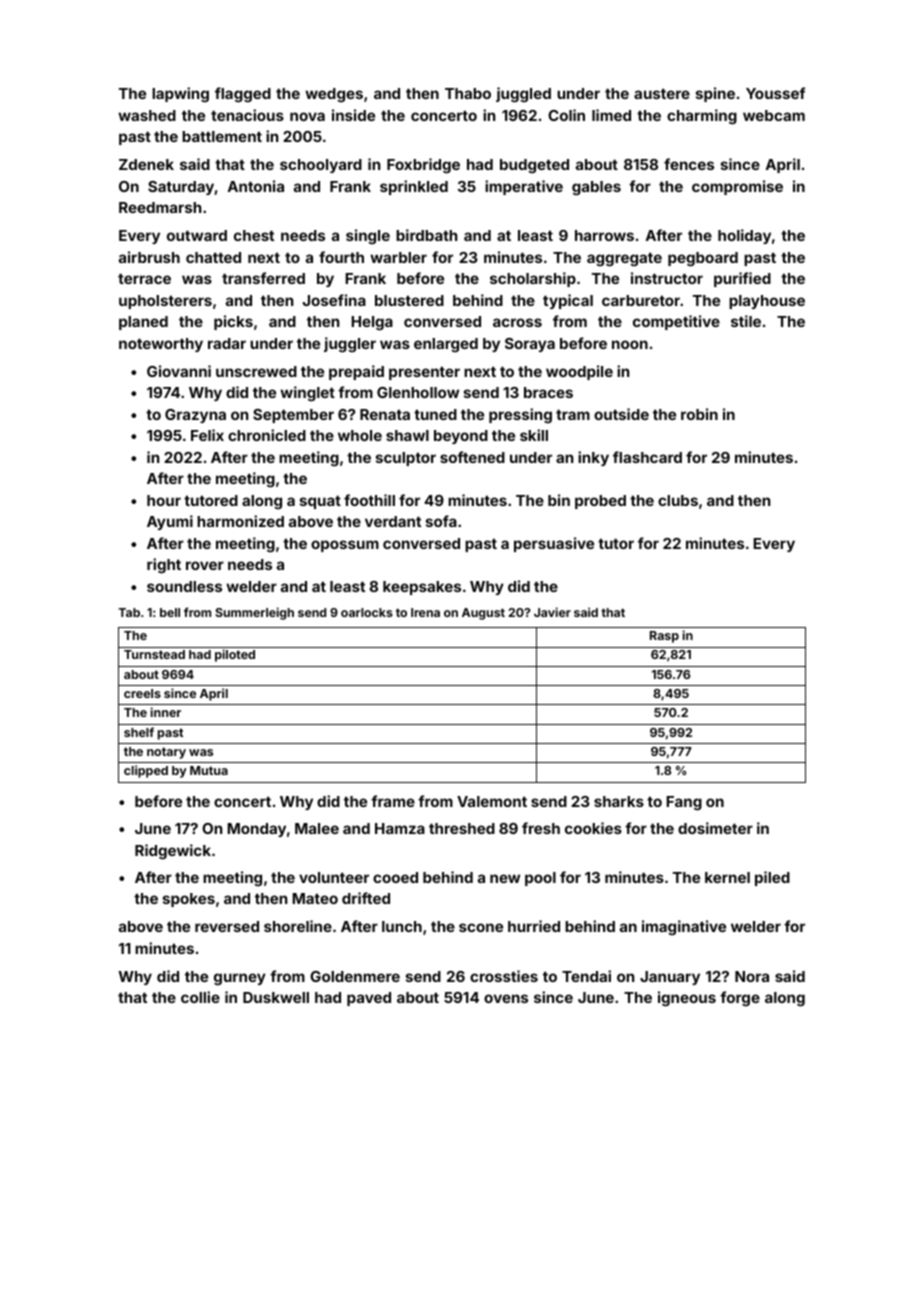  Describe the element at coordinates (678, 500) in the screenshot. I see `clubs` at that location.
